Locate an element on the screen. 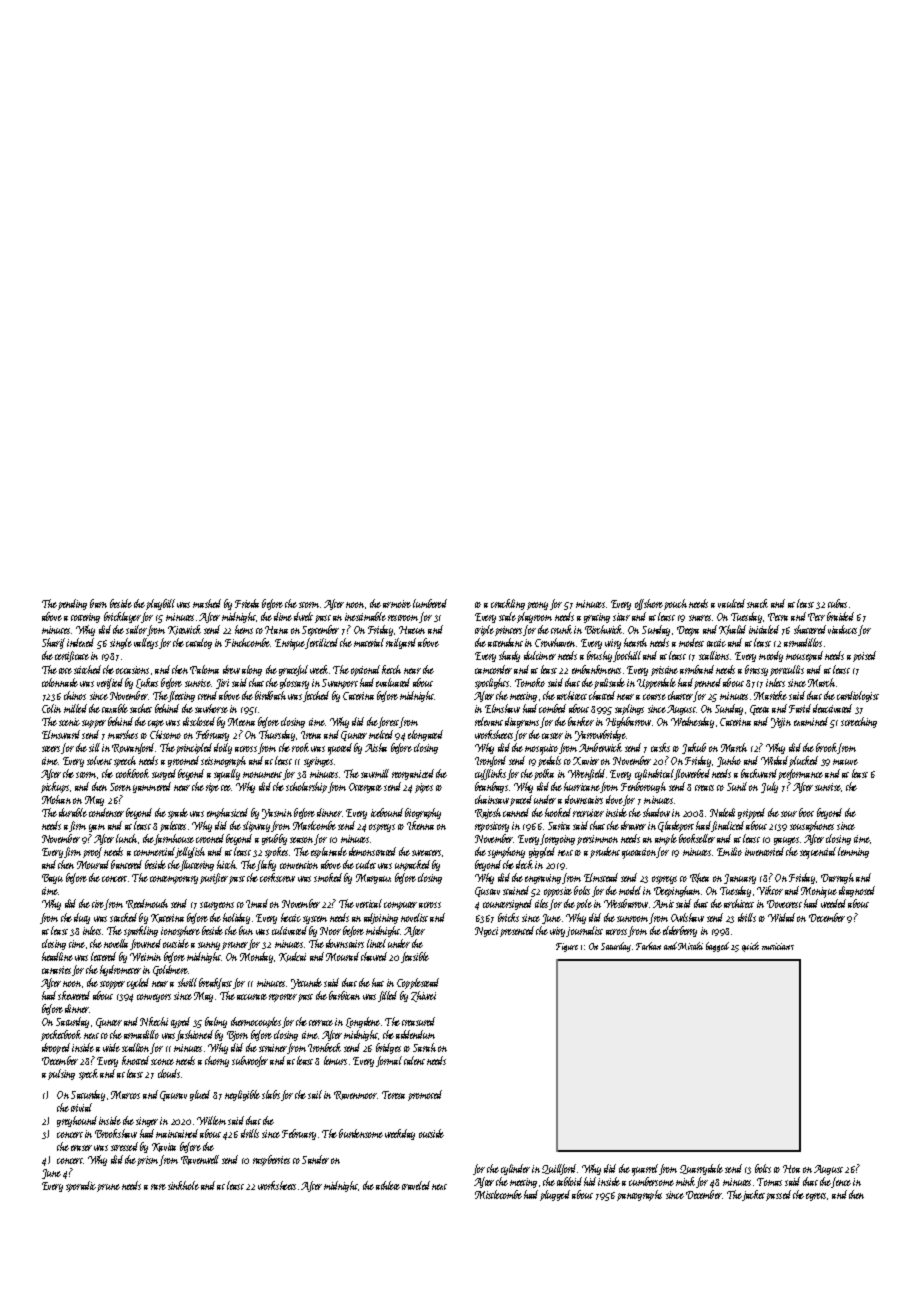  Tomoko is located at coordinates (530, 682).
